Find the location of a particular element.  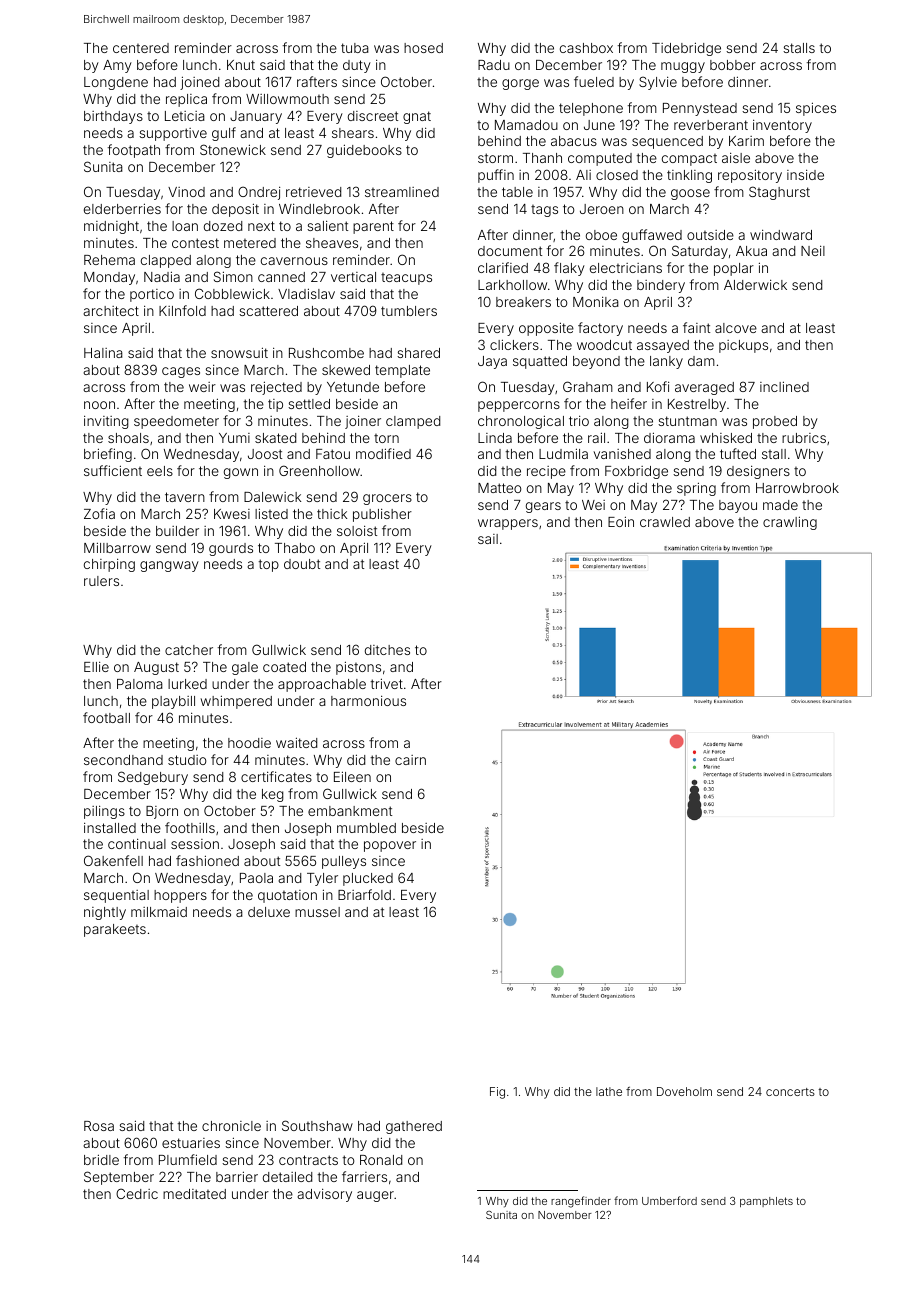

crawling is located at coordinates (790, 523).
